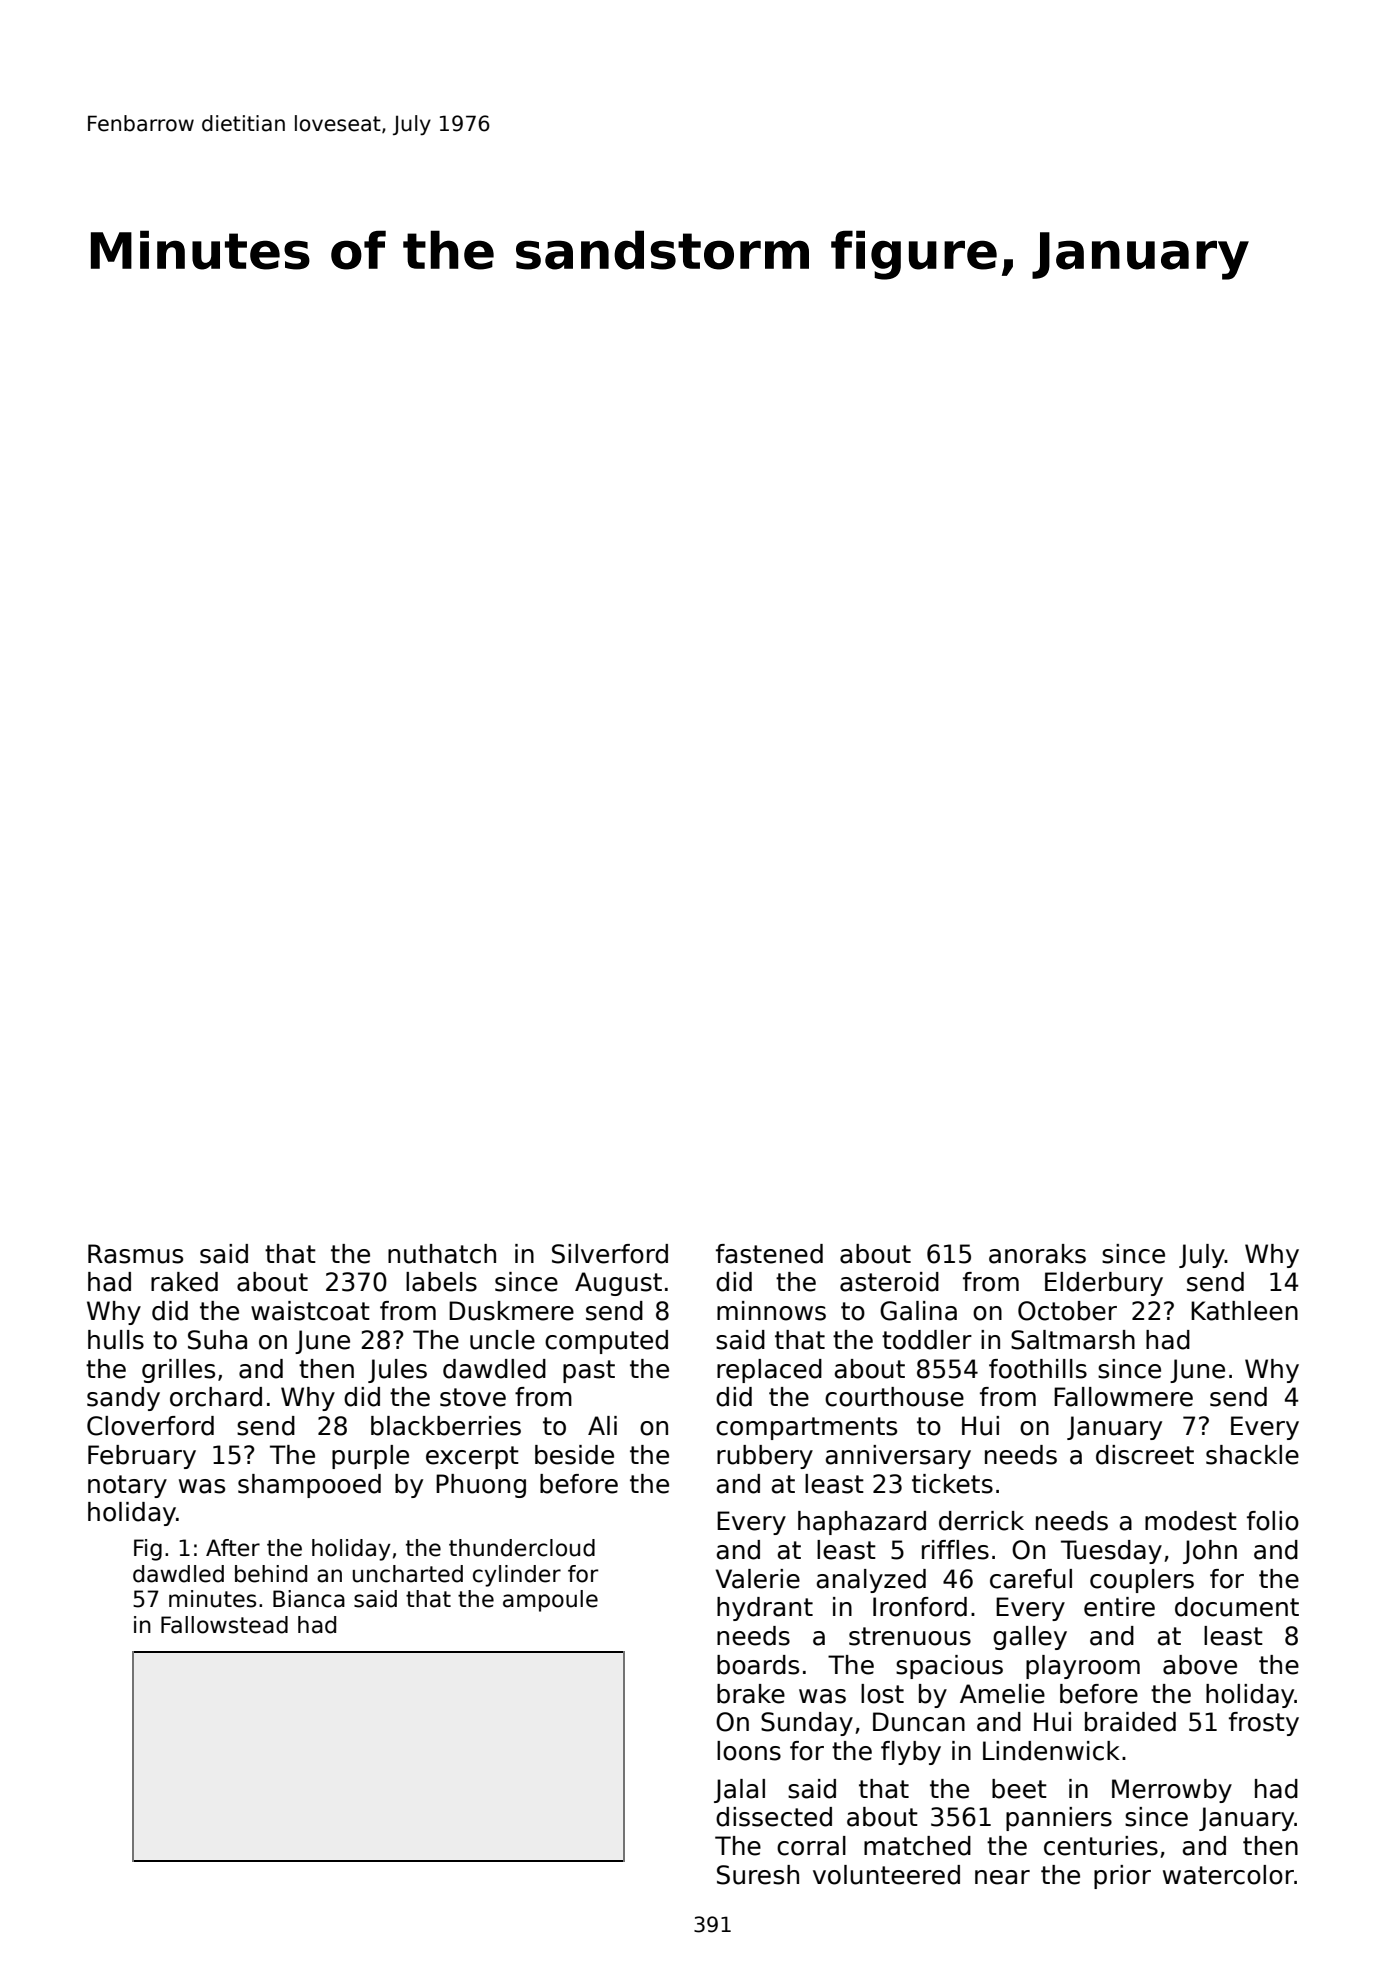 This screenshot has height=1969, width=1386. Describe the element at coordinates (758, 1875) in the screenshot. I see `Suresh` at that location.
